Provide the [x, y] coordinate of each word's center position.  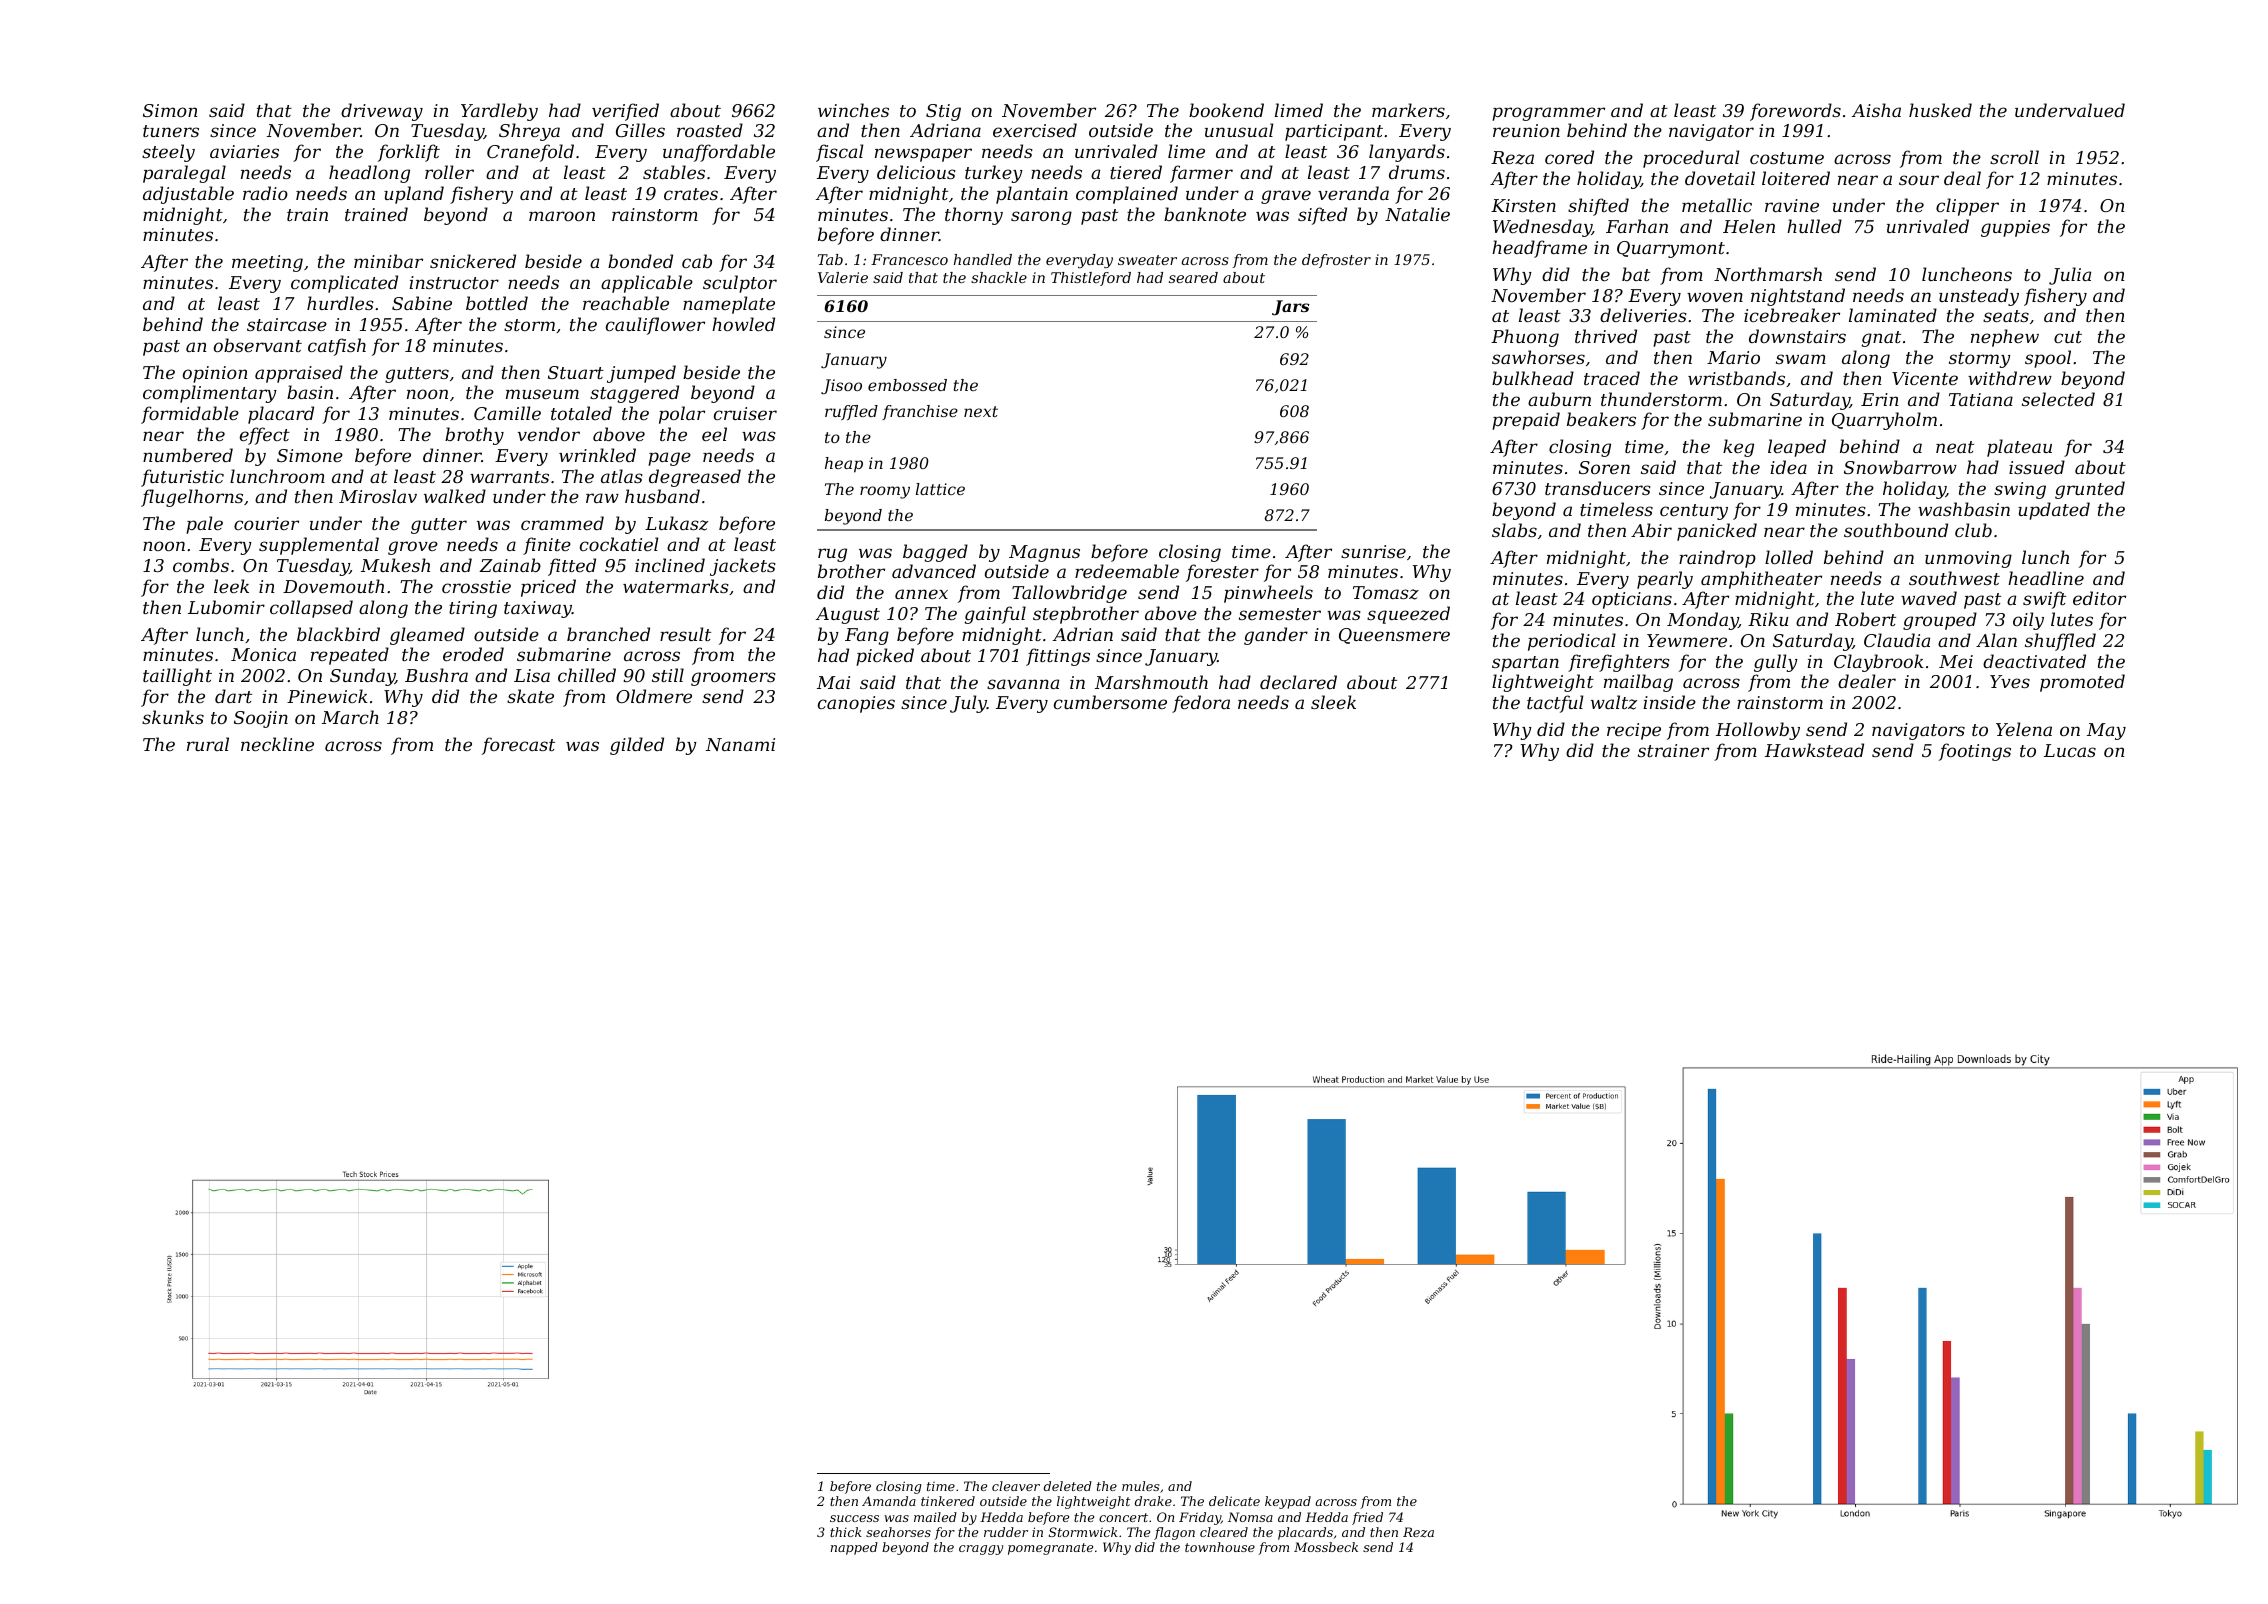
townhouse [1220, 1547]
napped [854, 1548]
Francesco [909, 259]
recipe [1634, 731]
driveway [382, 112]
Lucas [2070, 750]
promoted [2082, 683]
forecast [518, 746]
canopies [856, 704]
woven [1715, 297]
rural [208, 744]
